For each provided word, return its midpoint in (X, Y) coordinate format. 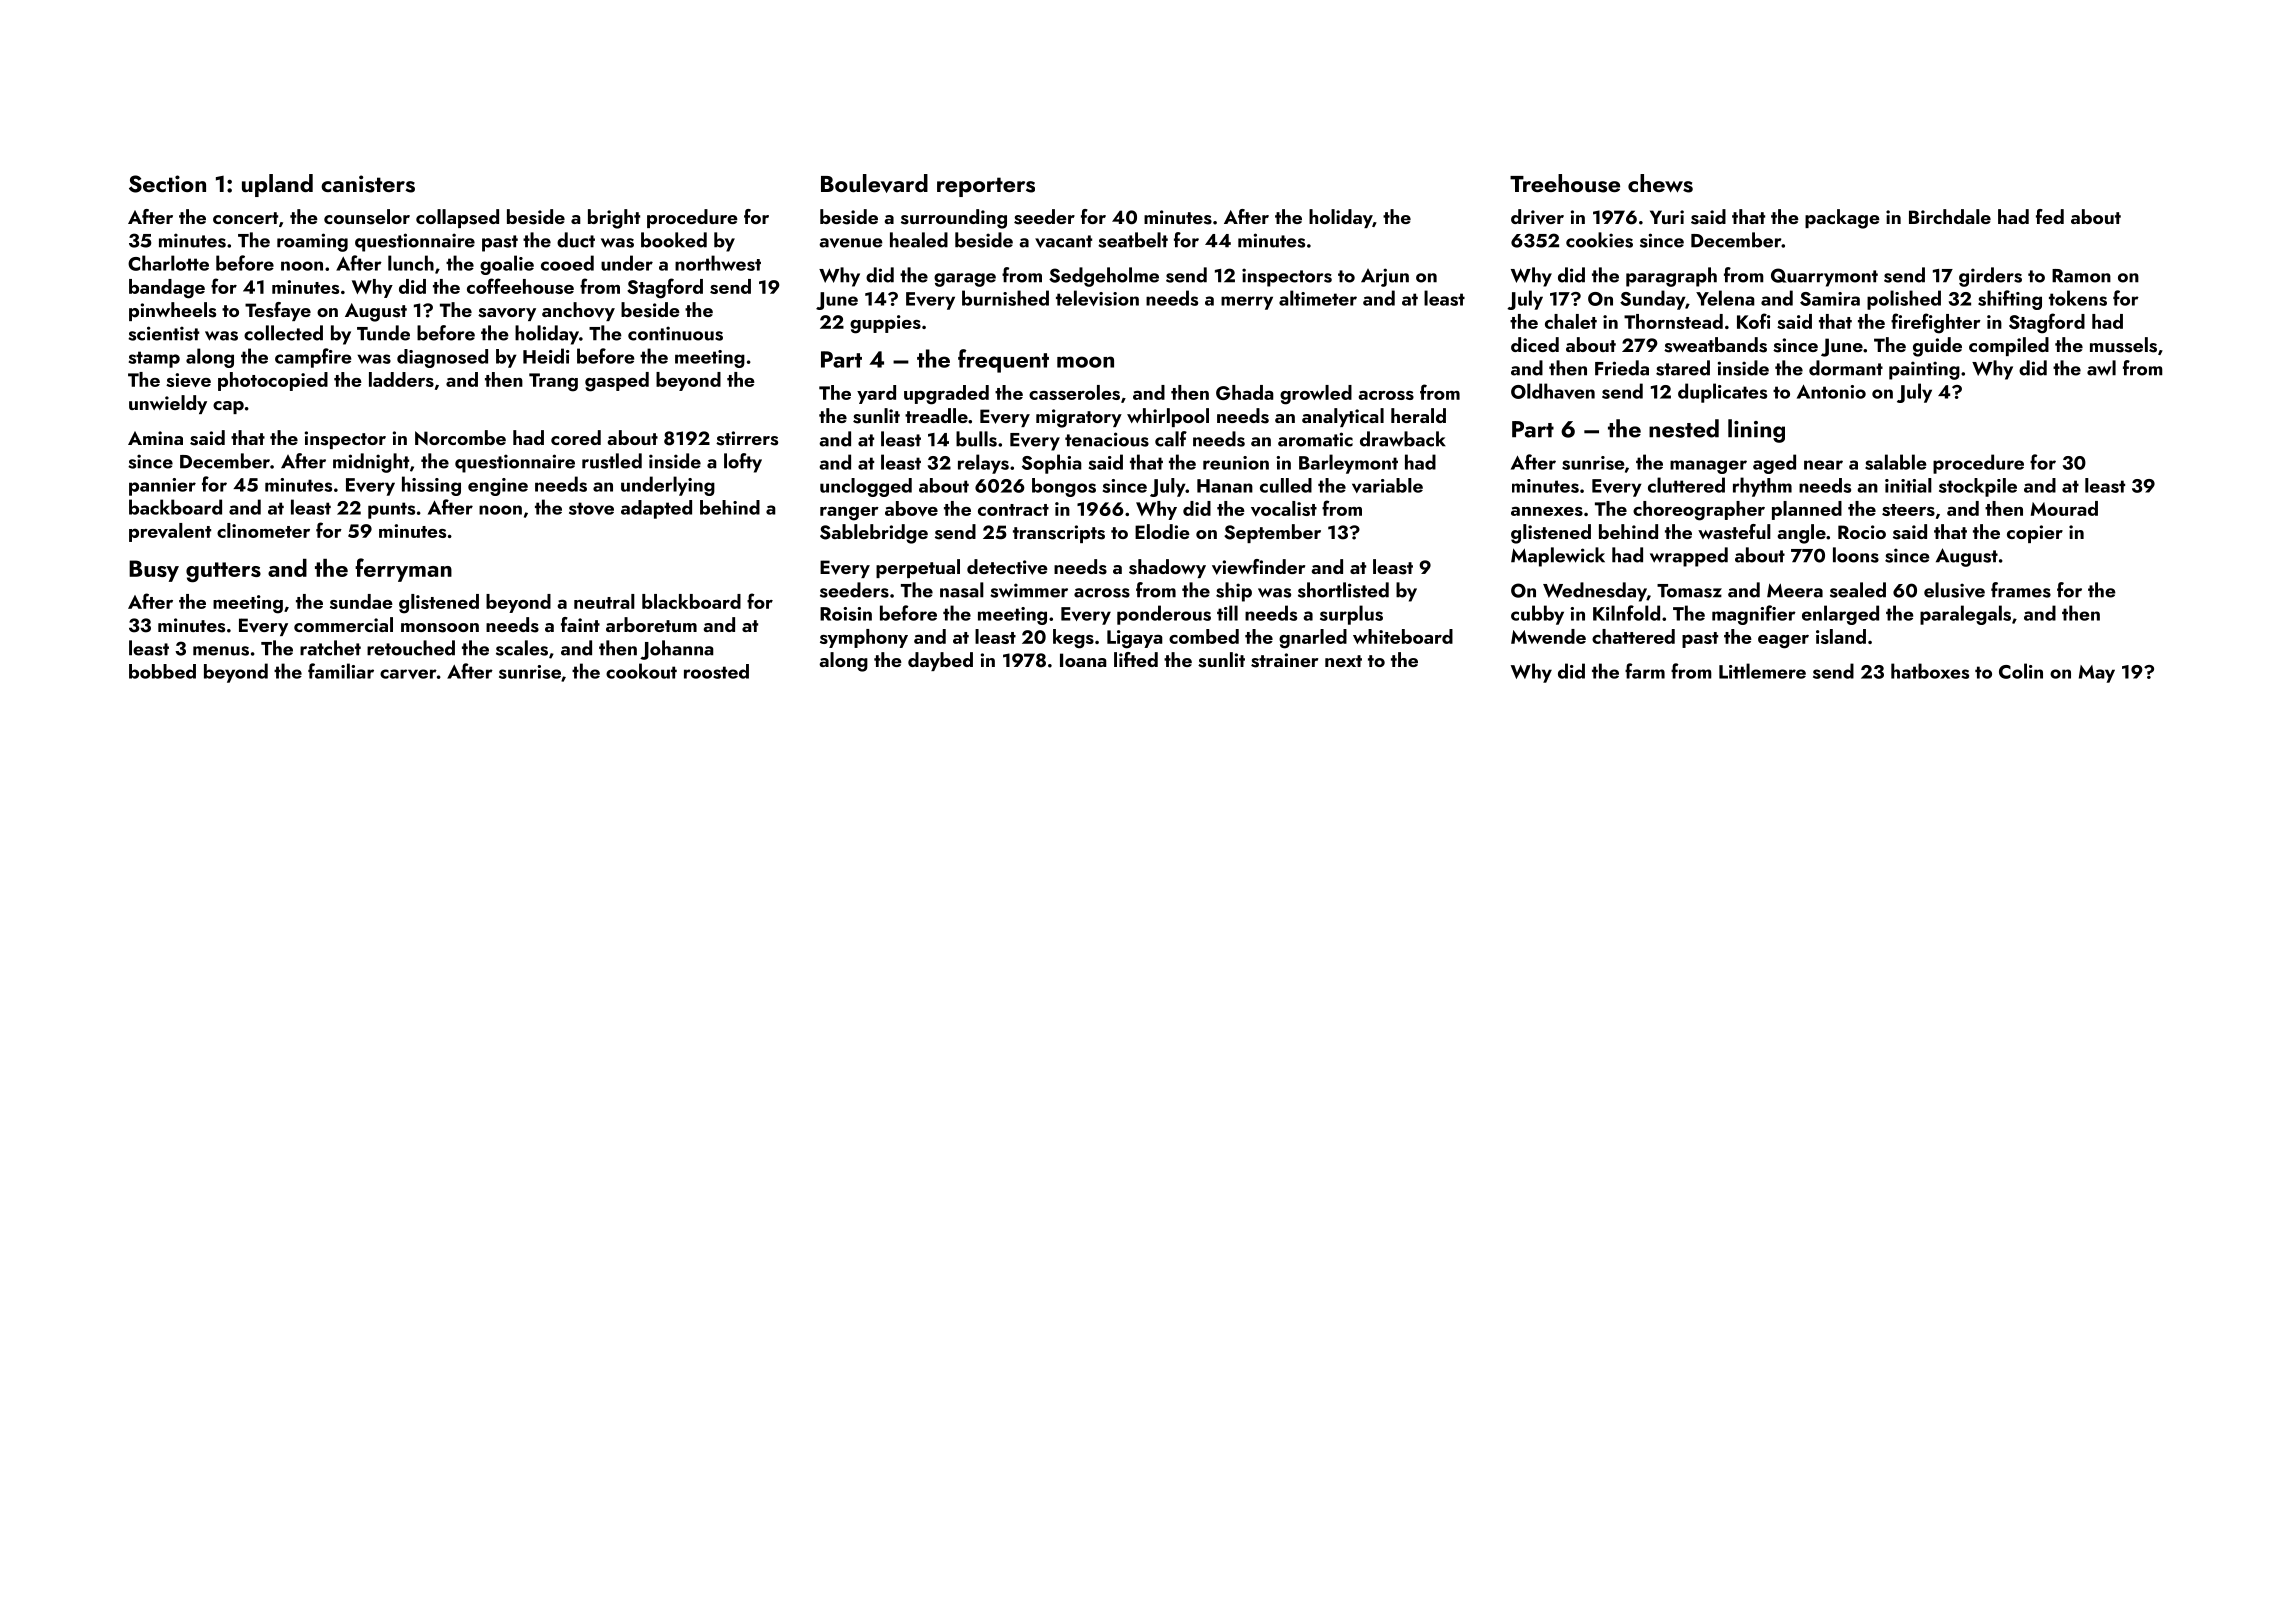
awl (2101, 368)
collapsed (457, 218)
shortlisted (1343, 590)
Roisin (846, 614)
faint (580, 624)
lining (1756, 431)
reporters (986, 187)
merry (1247, 303)
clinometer (263, 530)
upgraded (946, 395)
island (1841, 636)
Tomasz (1689, 591)
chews (1660, 183)
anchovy (578, 311)
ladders (401, 379)
